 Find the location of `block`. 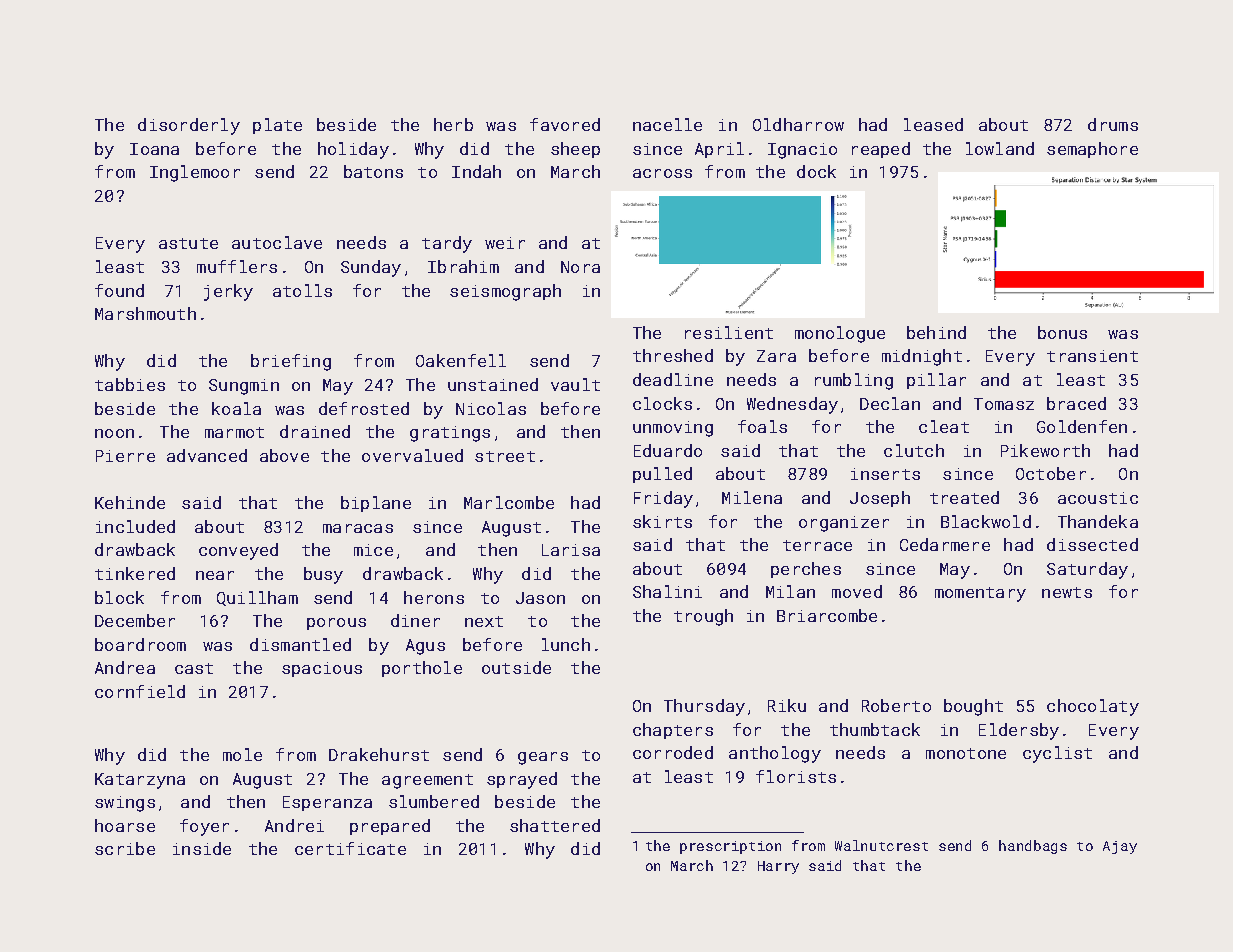

block is located at coordinates (119, 597).
